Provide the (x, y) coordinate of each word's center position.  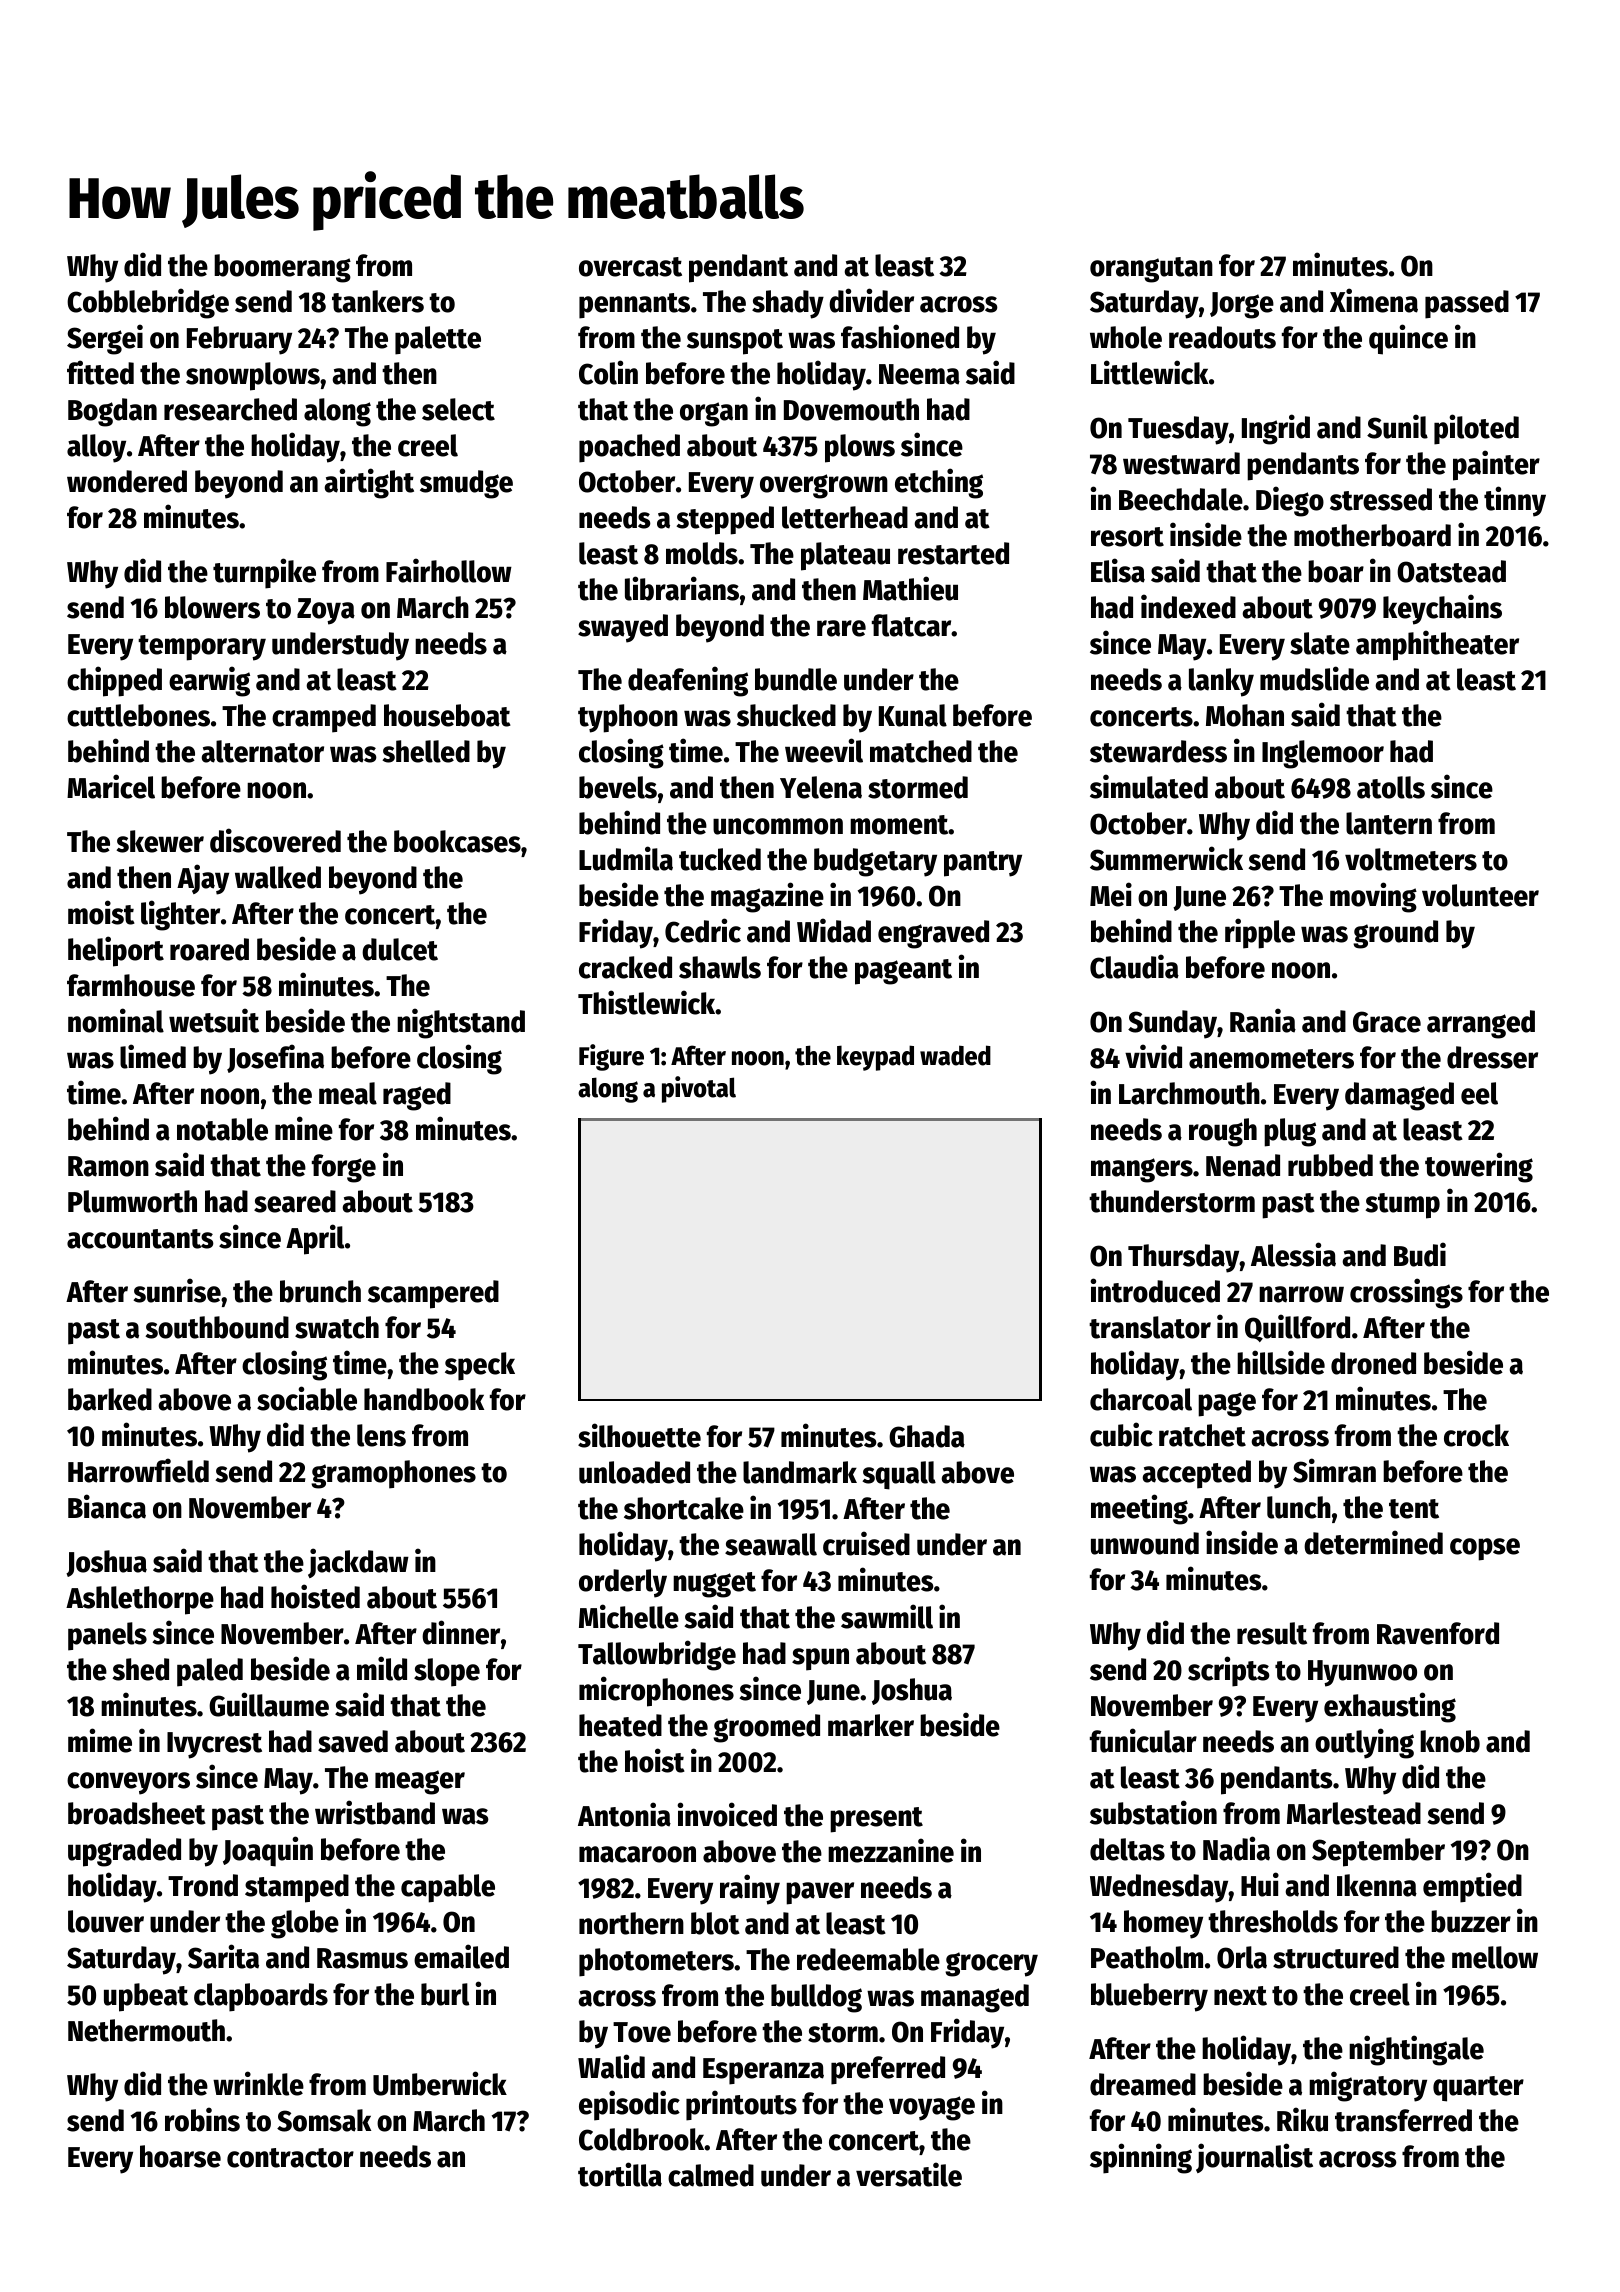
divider (871, 300)
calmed (711, 2175)
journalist (1254, 2158)
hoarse (180, 2156)
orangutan (1151, 270)
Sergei (105, 339)
